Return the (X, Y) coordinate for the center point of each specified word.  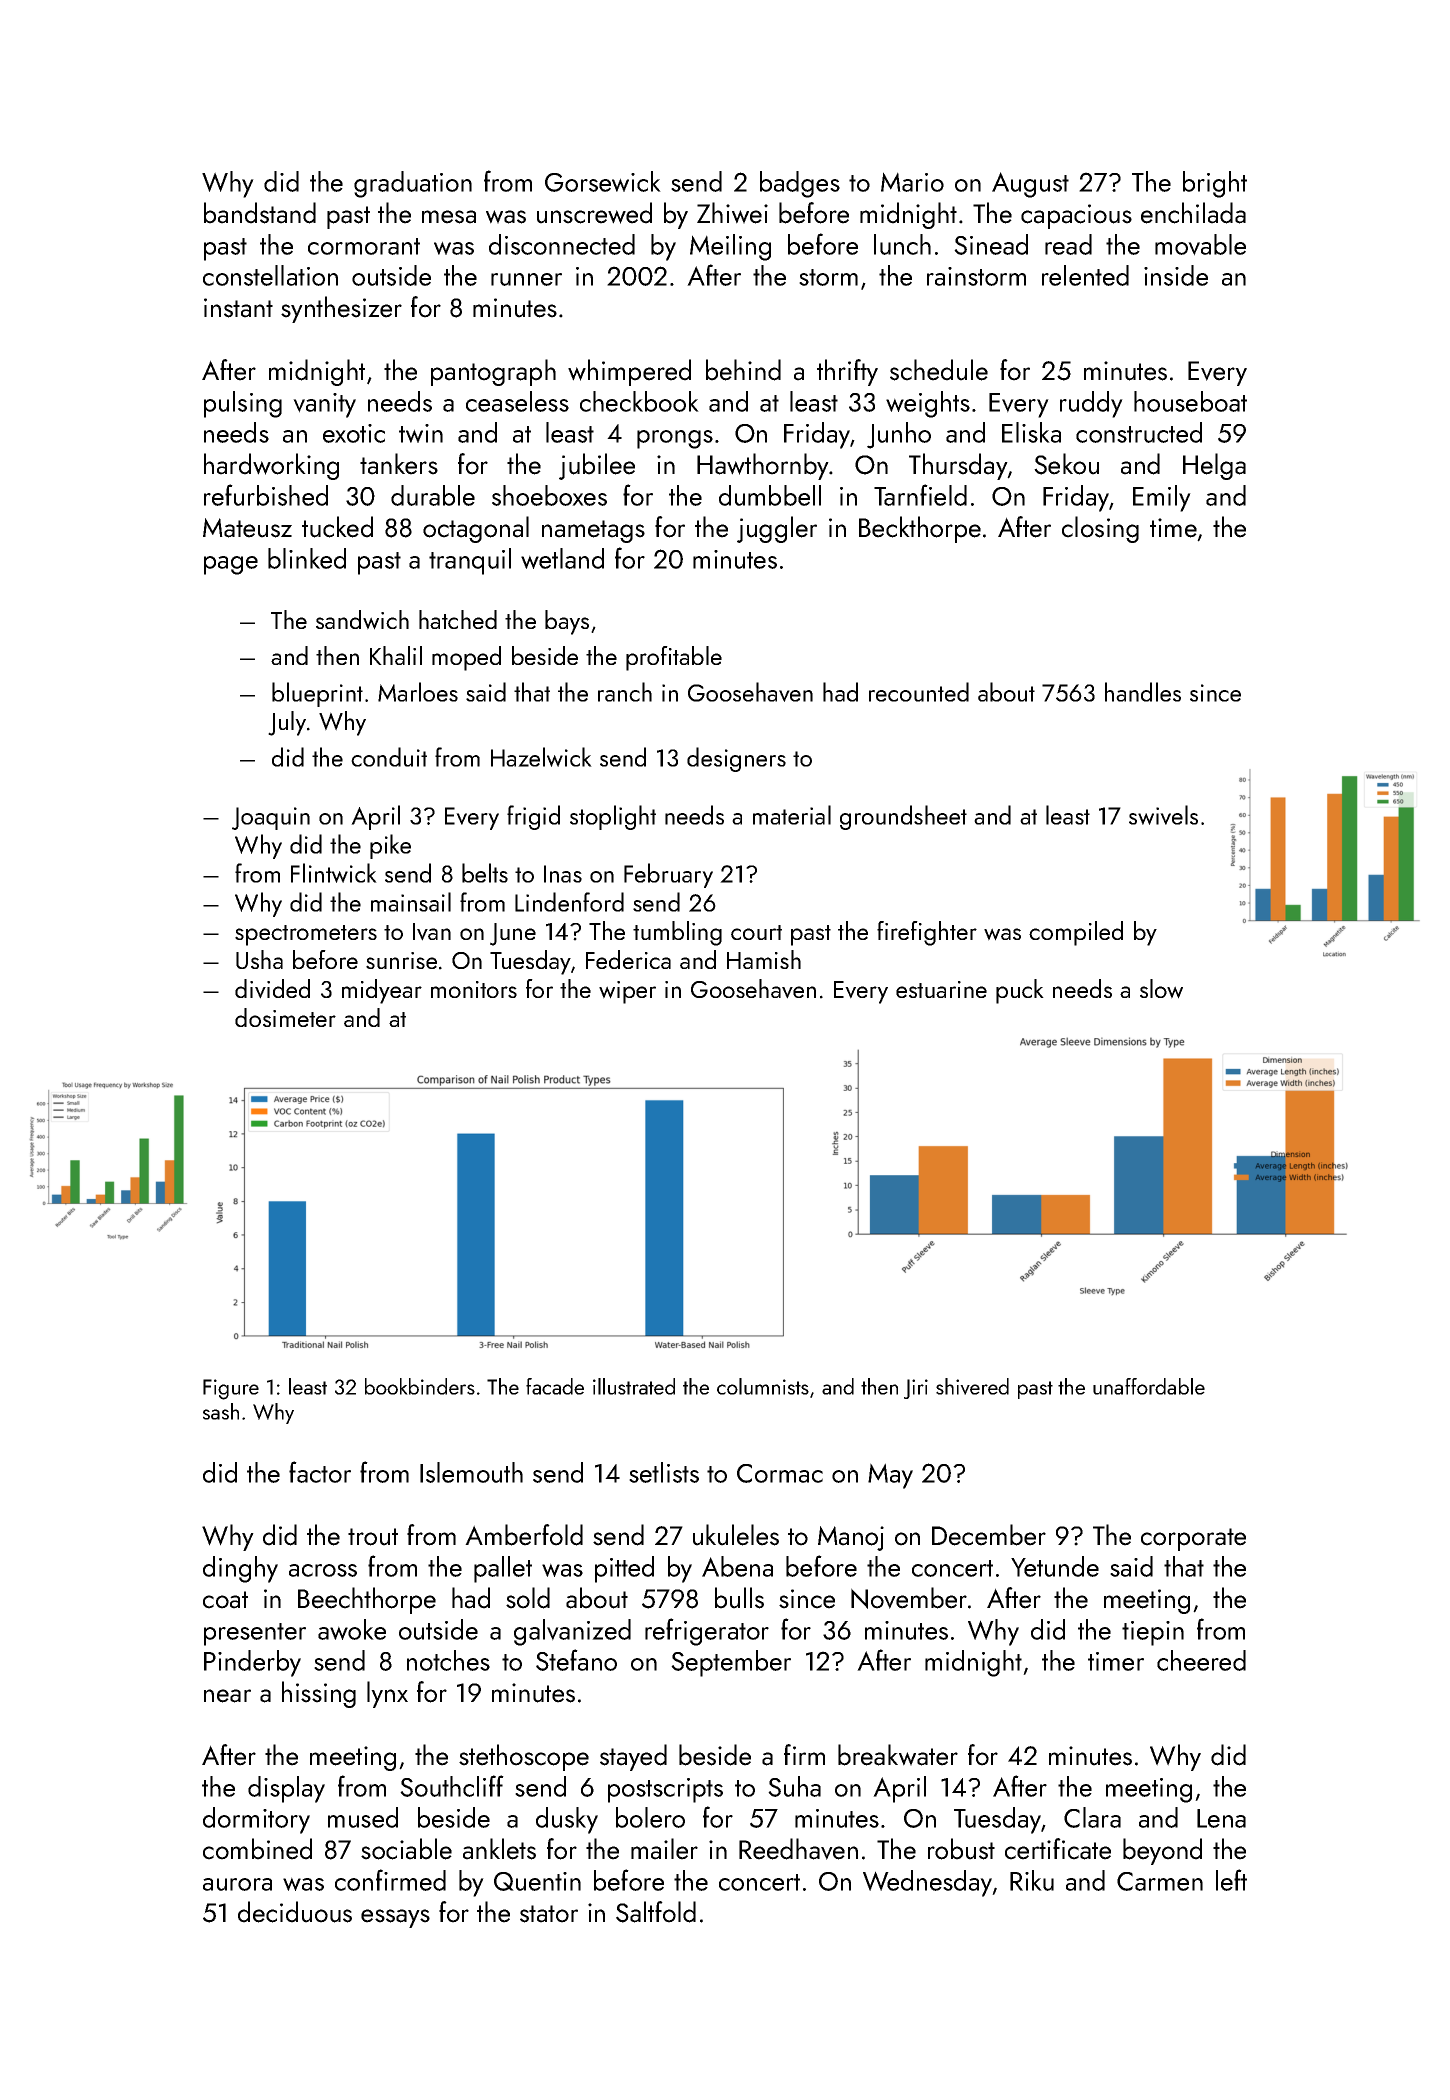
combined (257, 1849)
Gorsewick (603, 181)
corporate (1193, 1539)
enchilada (1193, 213)
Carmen (1160, 1881)
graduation (413, 184)
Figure (231, 1389)
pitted (624, 1569)
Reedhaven (798, 1849)
